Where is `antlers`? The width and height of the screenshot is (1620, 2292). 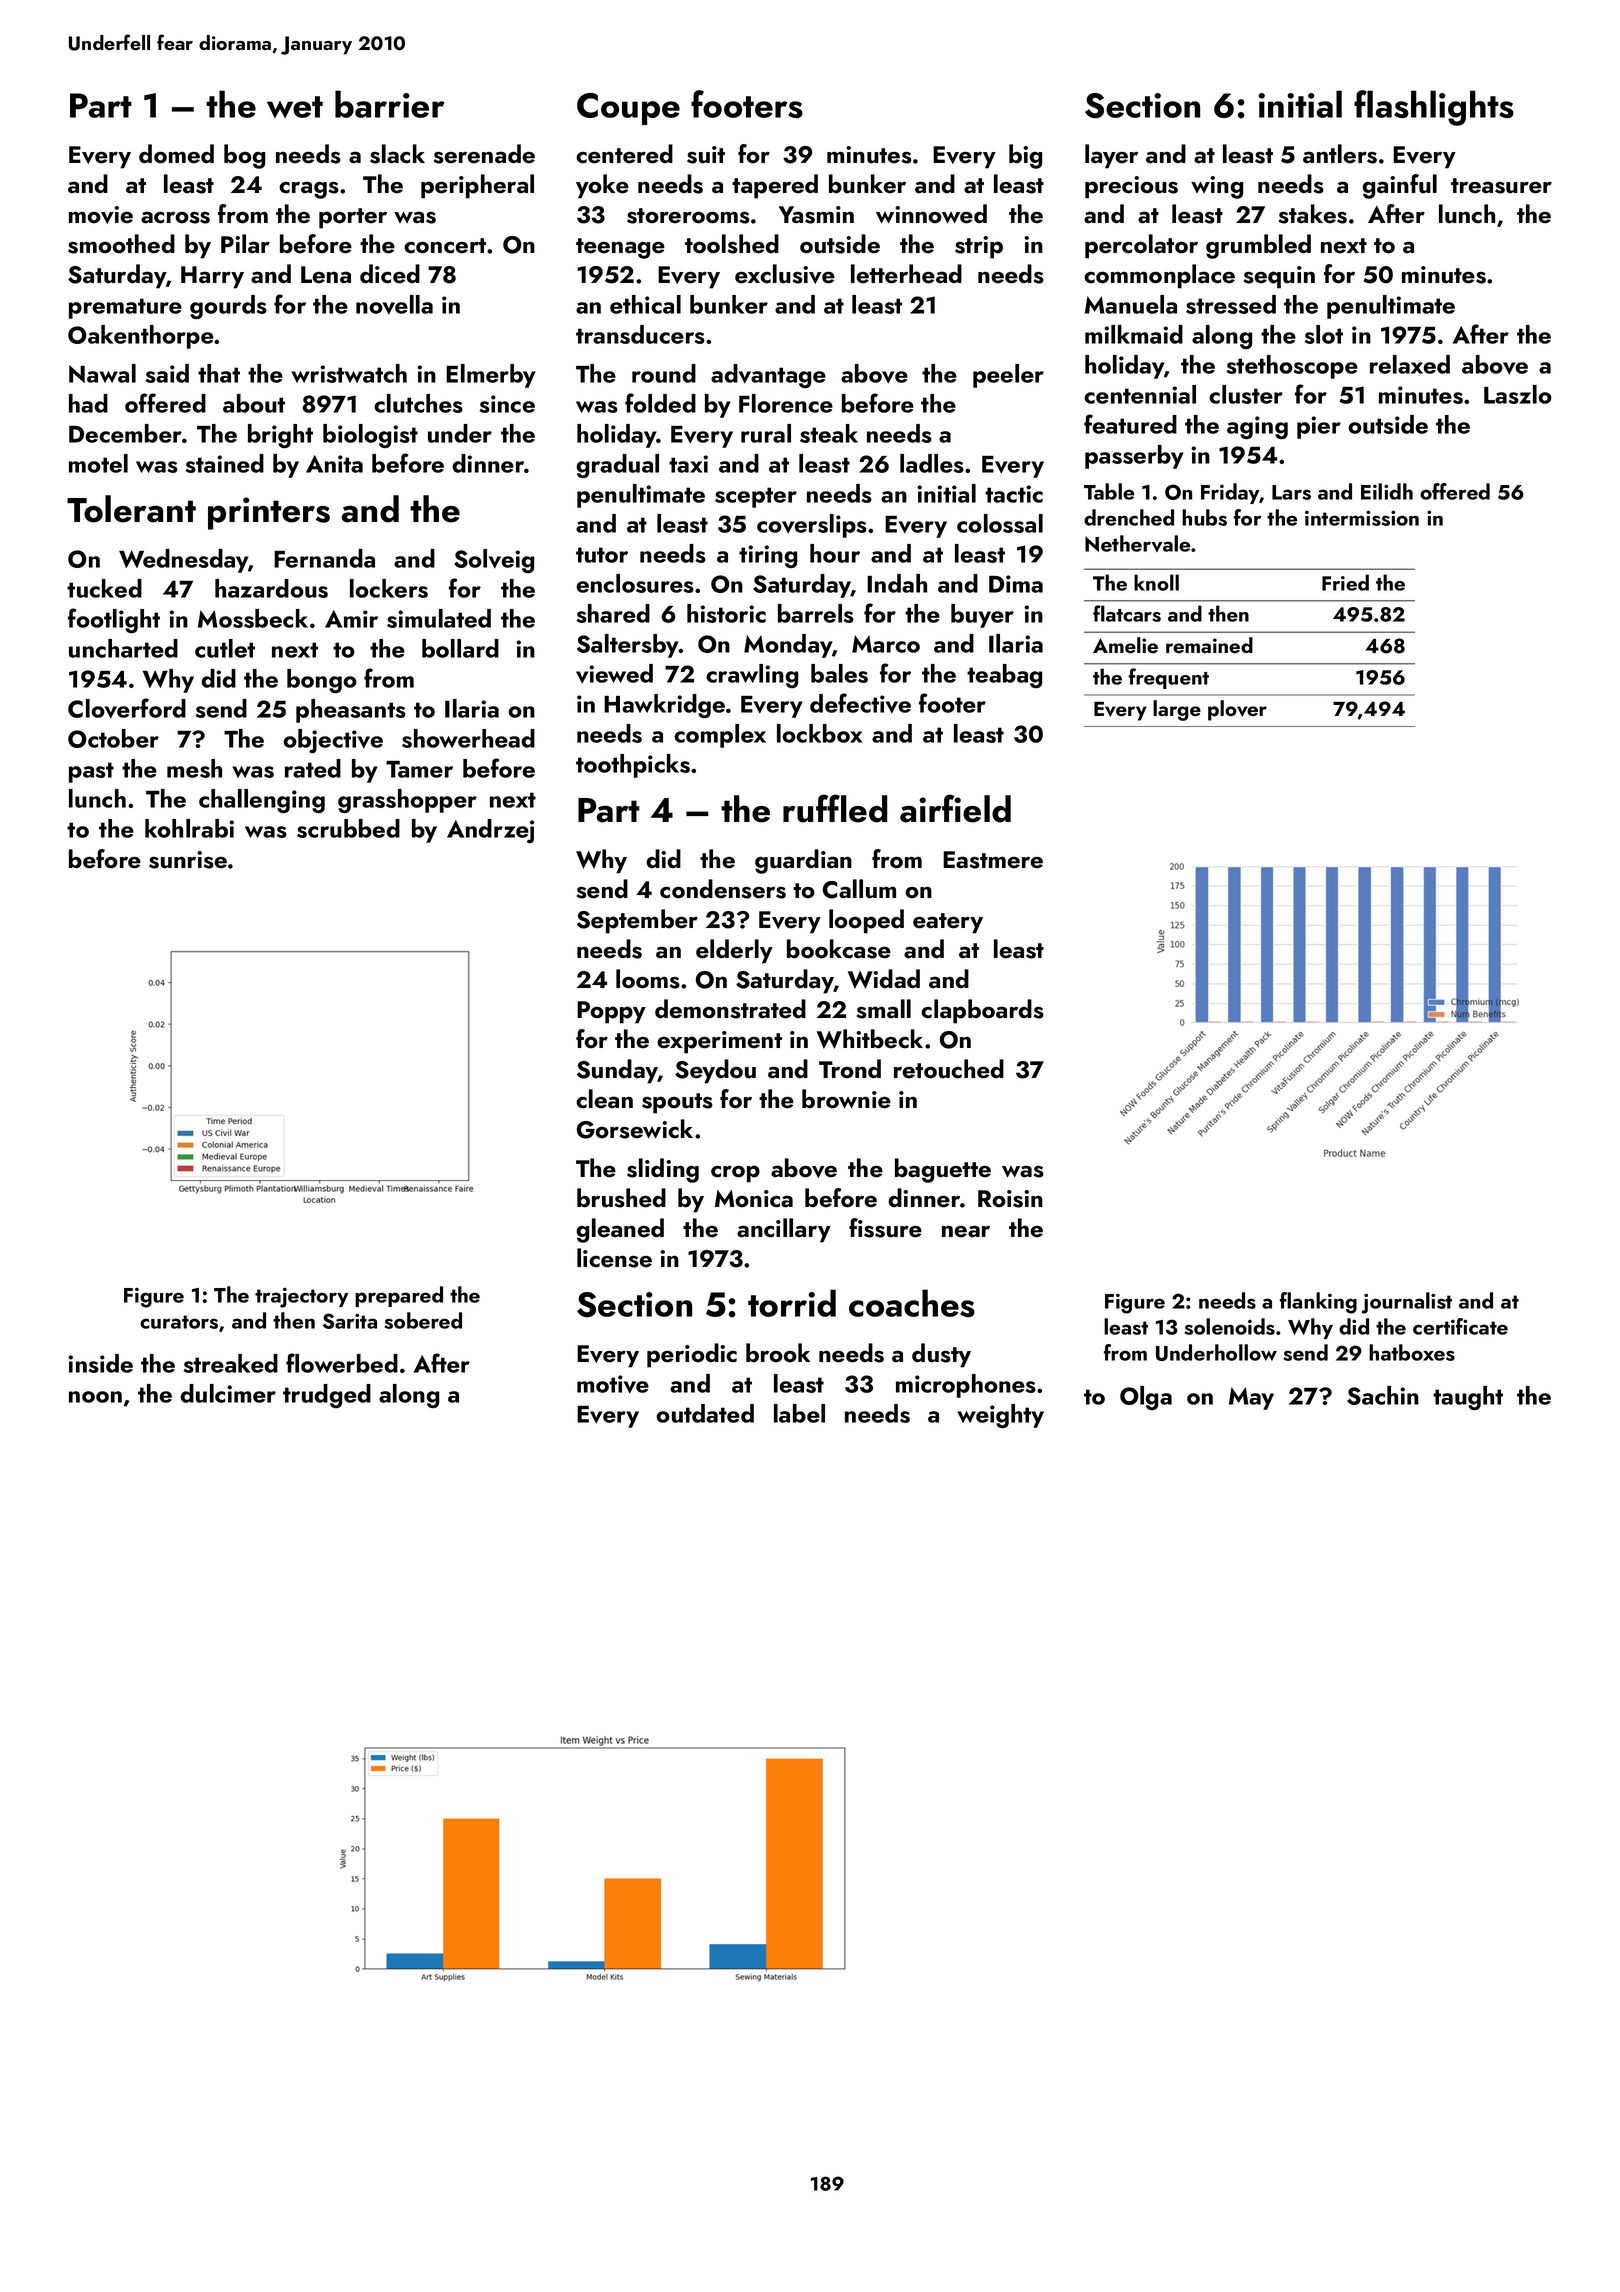 antlers is located at coordinates (1340, 154).
